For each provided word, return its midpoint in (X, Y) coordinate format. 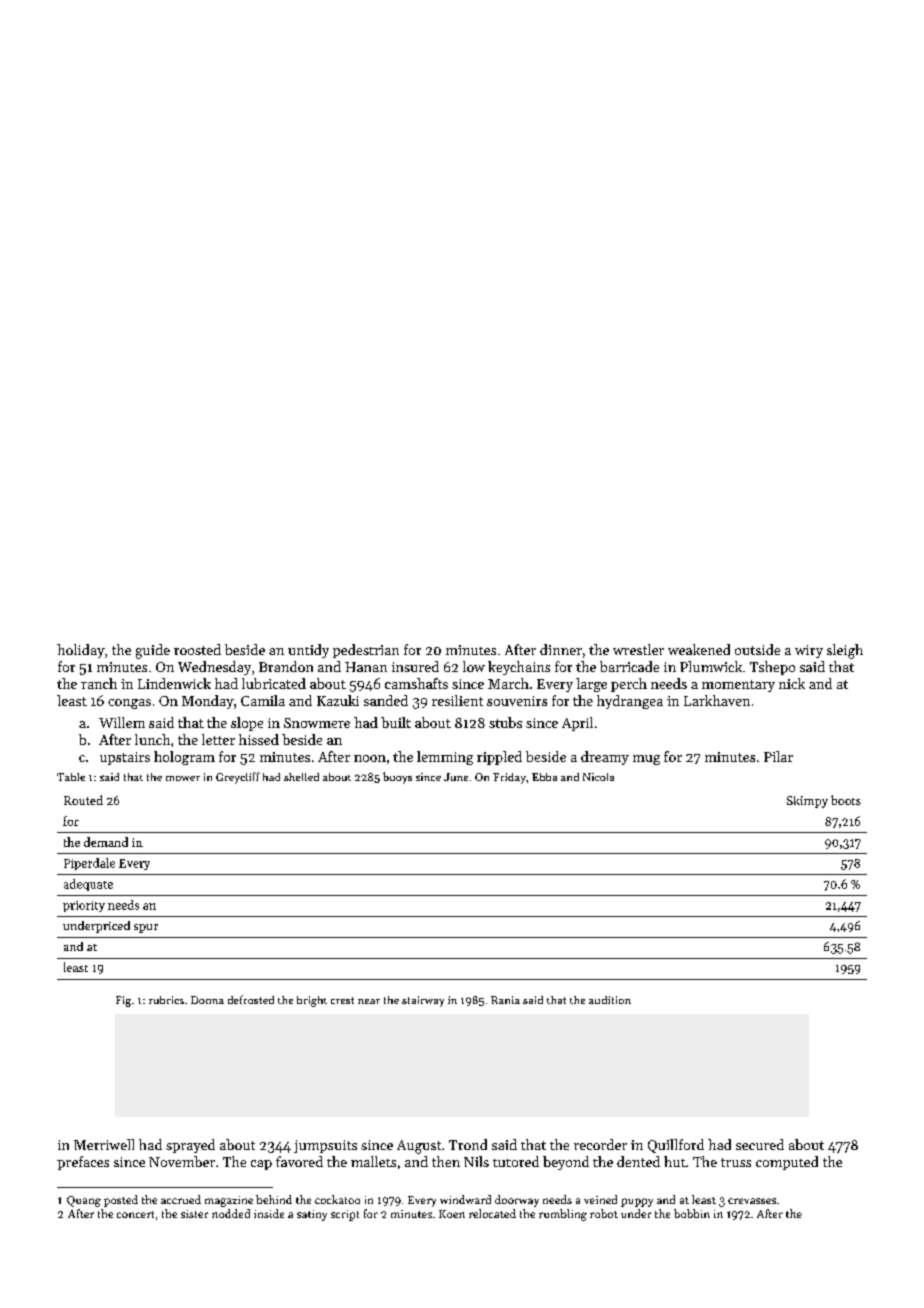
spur (146, 928)
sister (194, 1214)
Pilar (778, 756)
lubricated (274, 683)
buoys (397, 778)
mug (646, 760)
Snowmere (317, 723)
